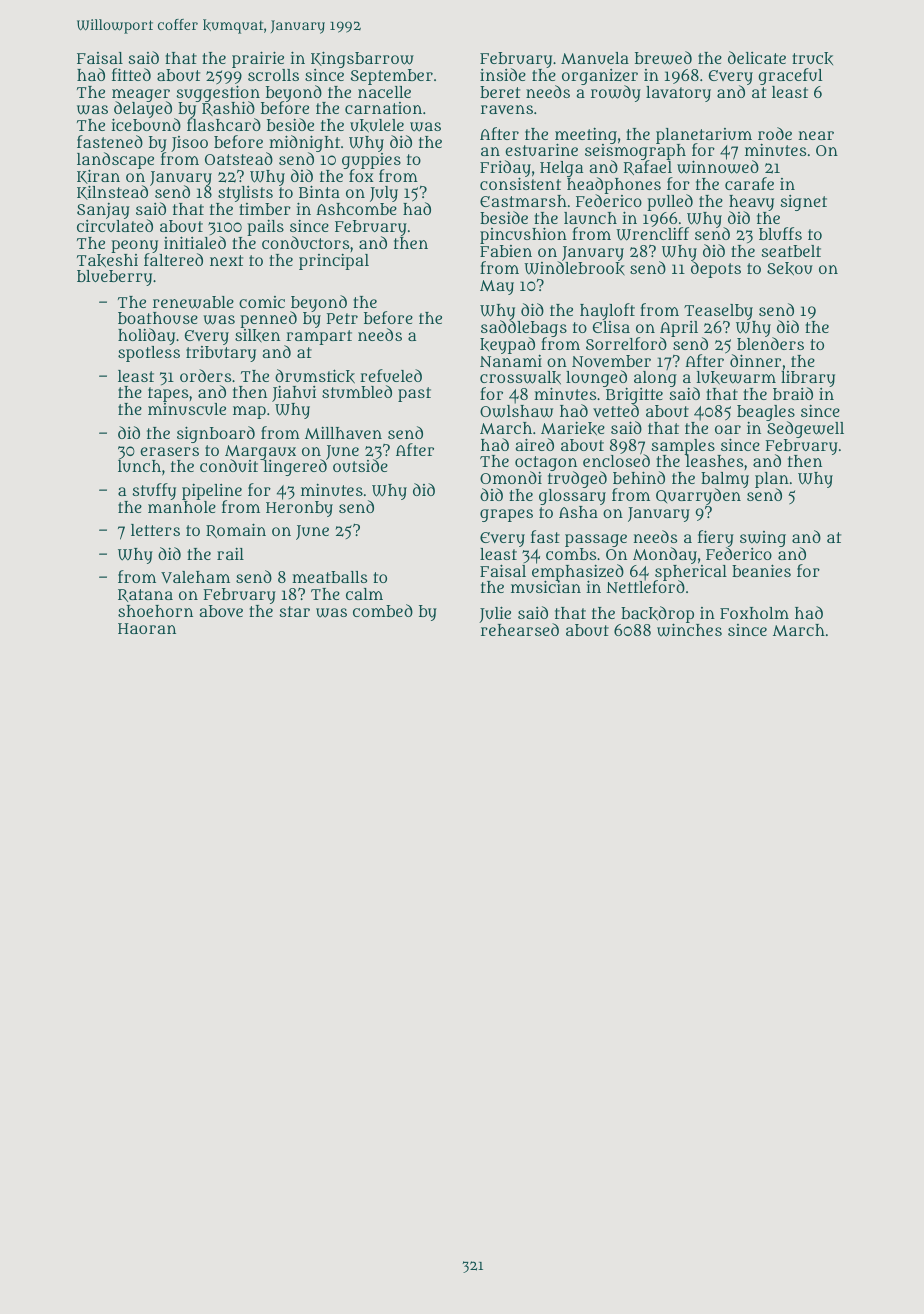  I want to click on passage, so click(596, 540).
